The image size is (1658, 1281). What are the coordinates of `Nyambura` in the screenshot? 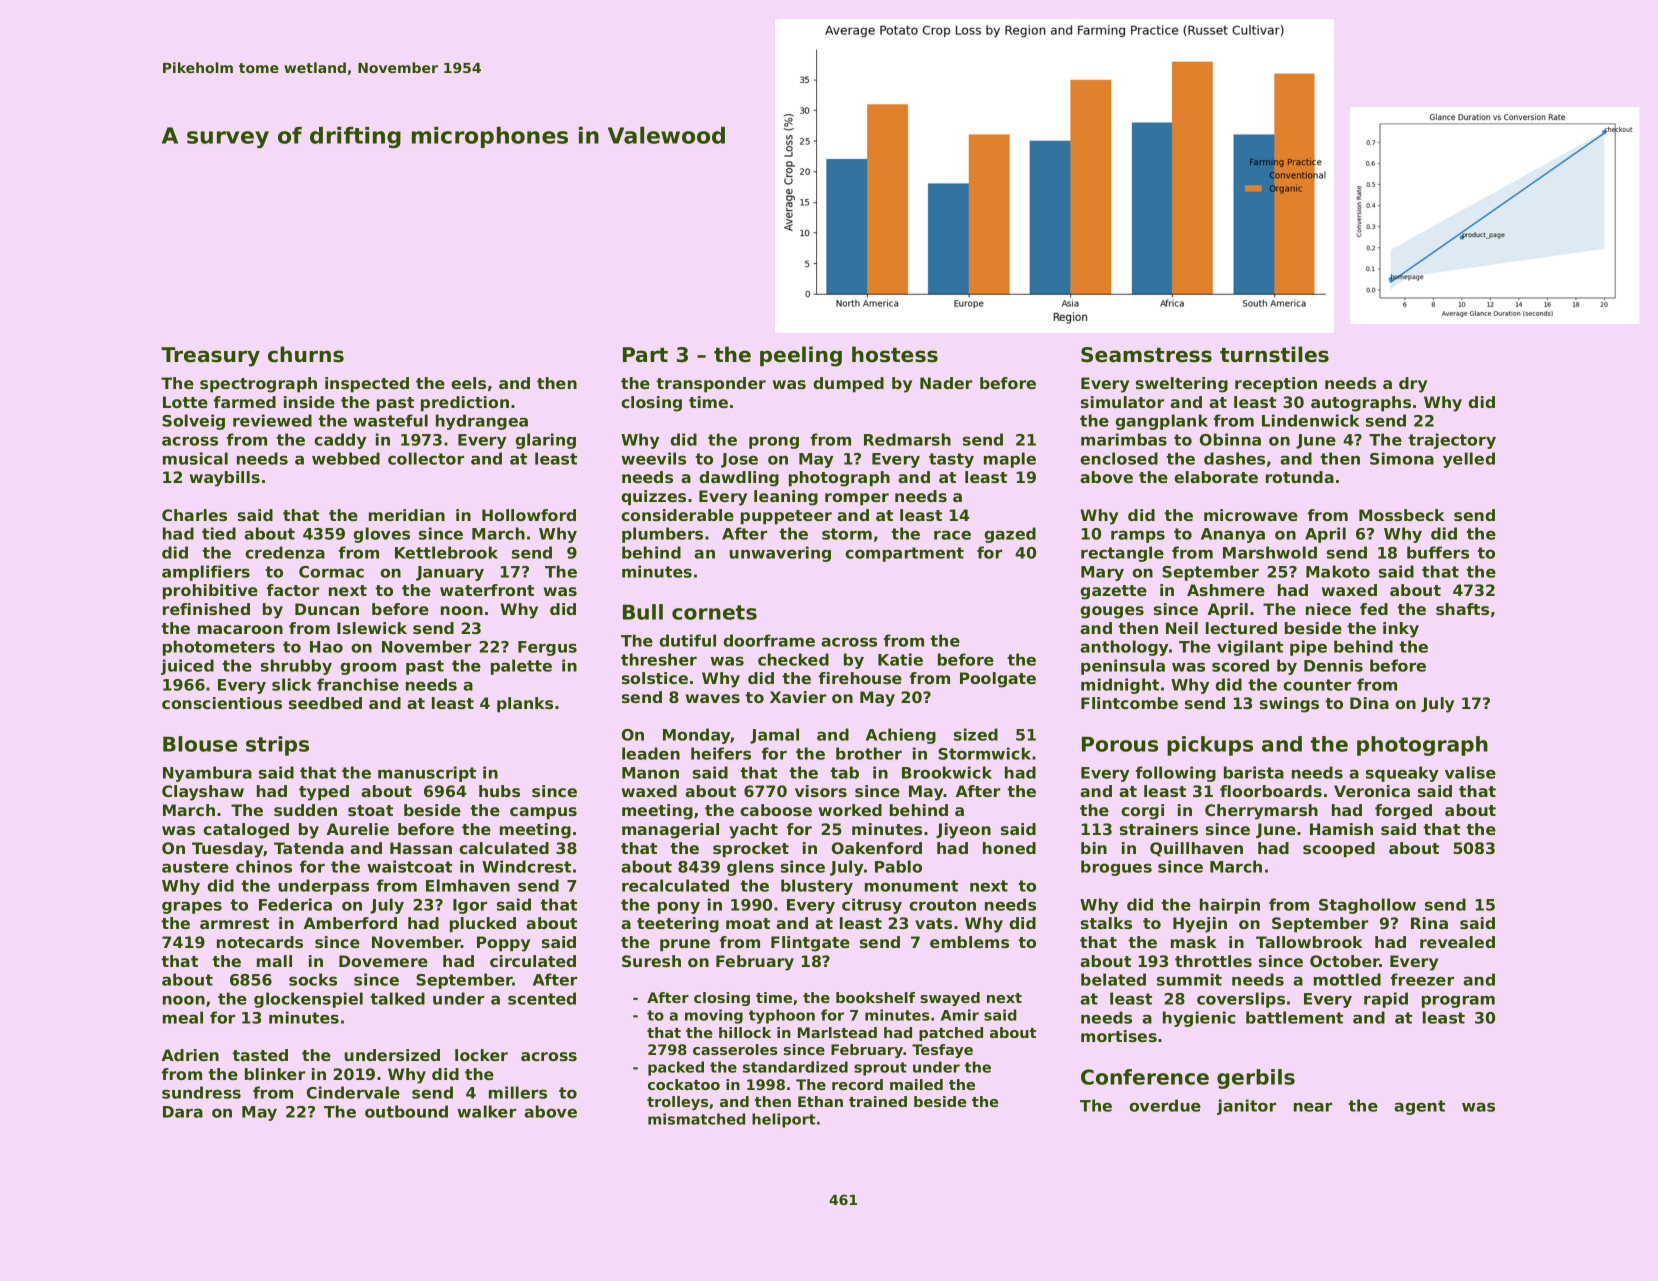 It's located at (207, 774).
